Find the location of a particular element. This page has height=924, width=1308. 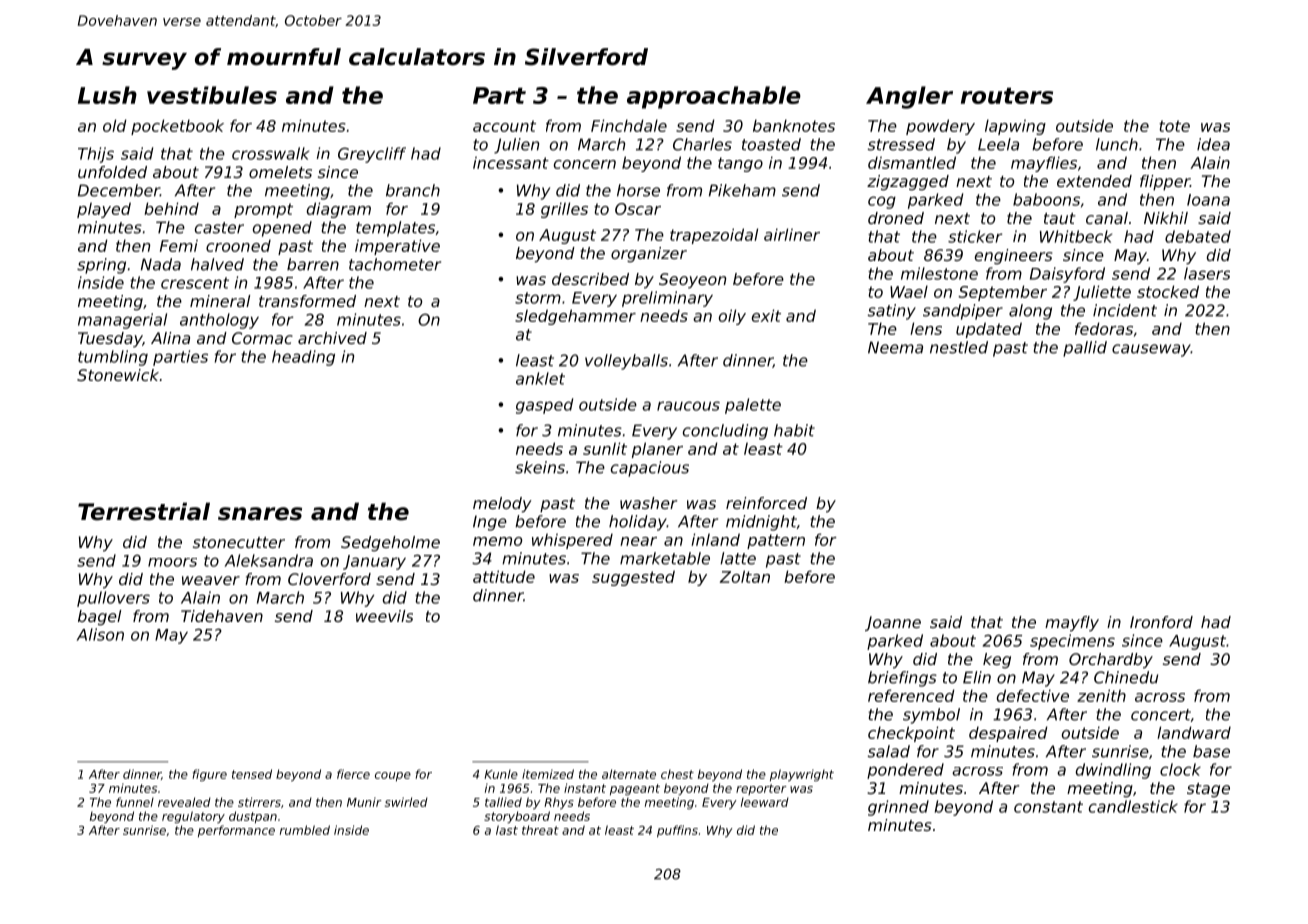

rumbled is located at coordinates (305, 830).
